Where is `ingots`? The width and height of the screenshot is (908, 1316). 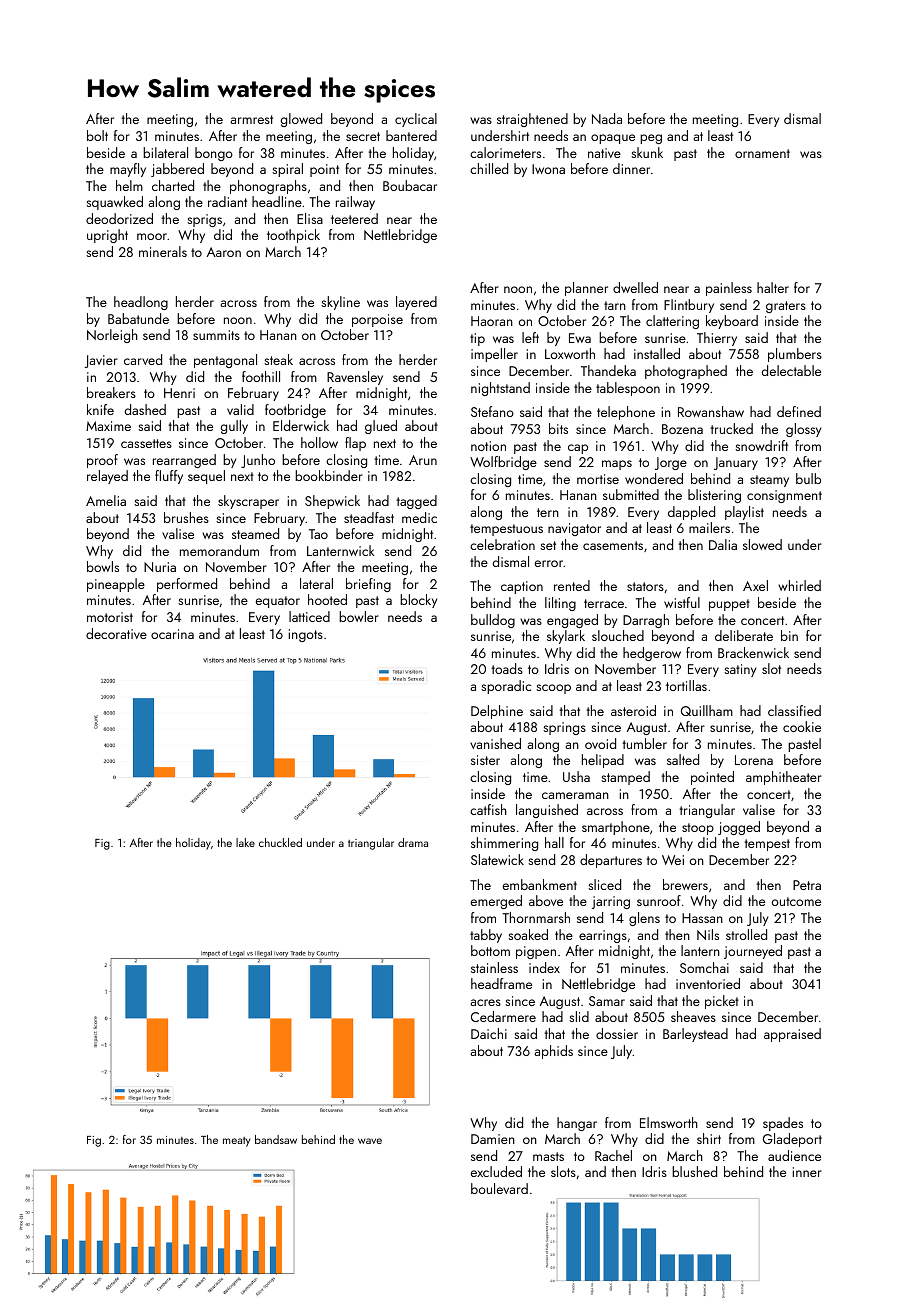 ingots is located at coordinates (306, 635).
